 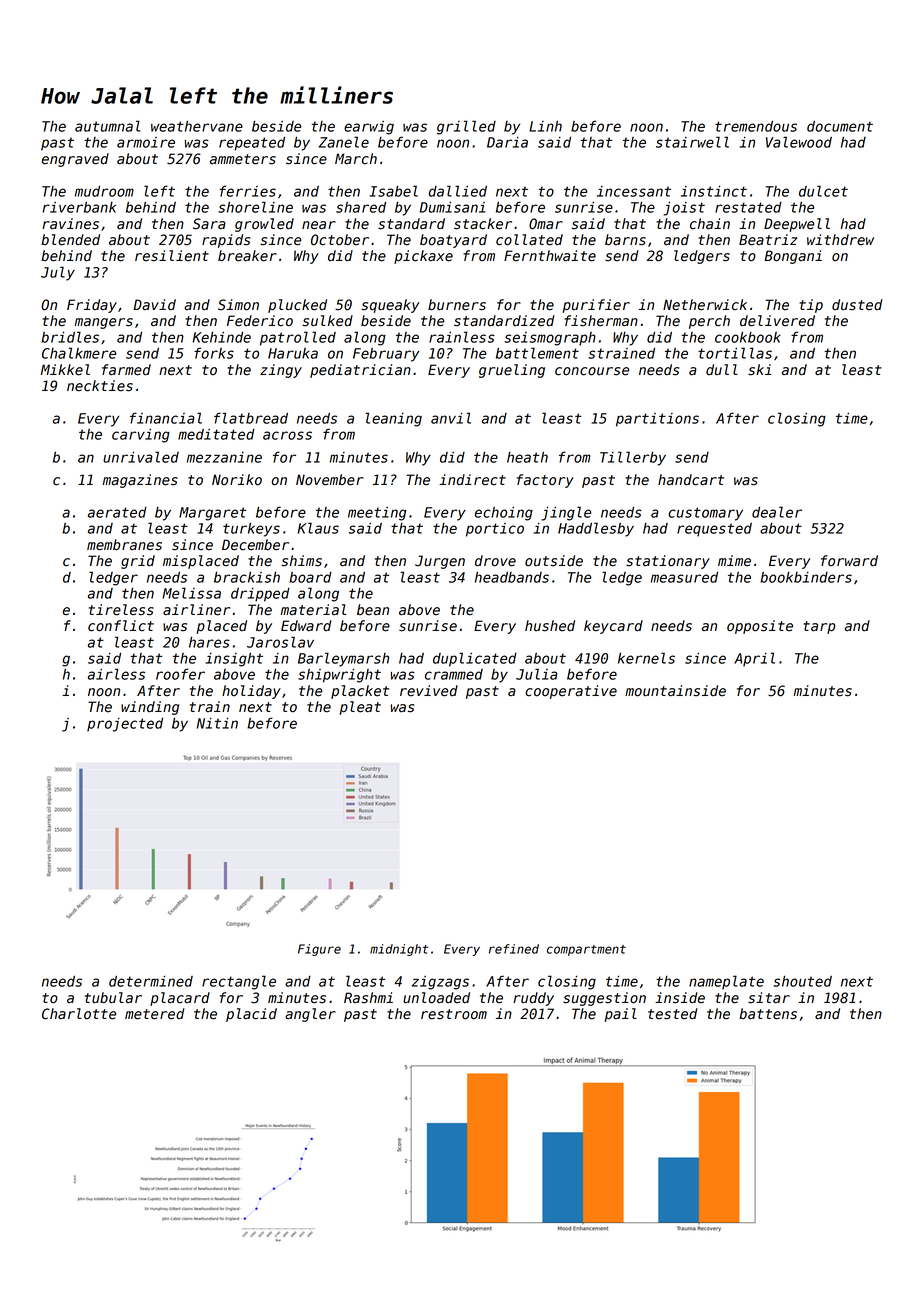 I want to click on Simon, so click(x=238, y=305).
